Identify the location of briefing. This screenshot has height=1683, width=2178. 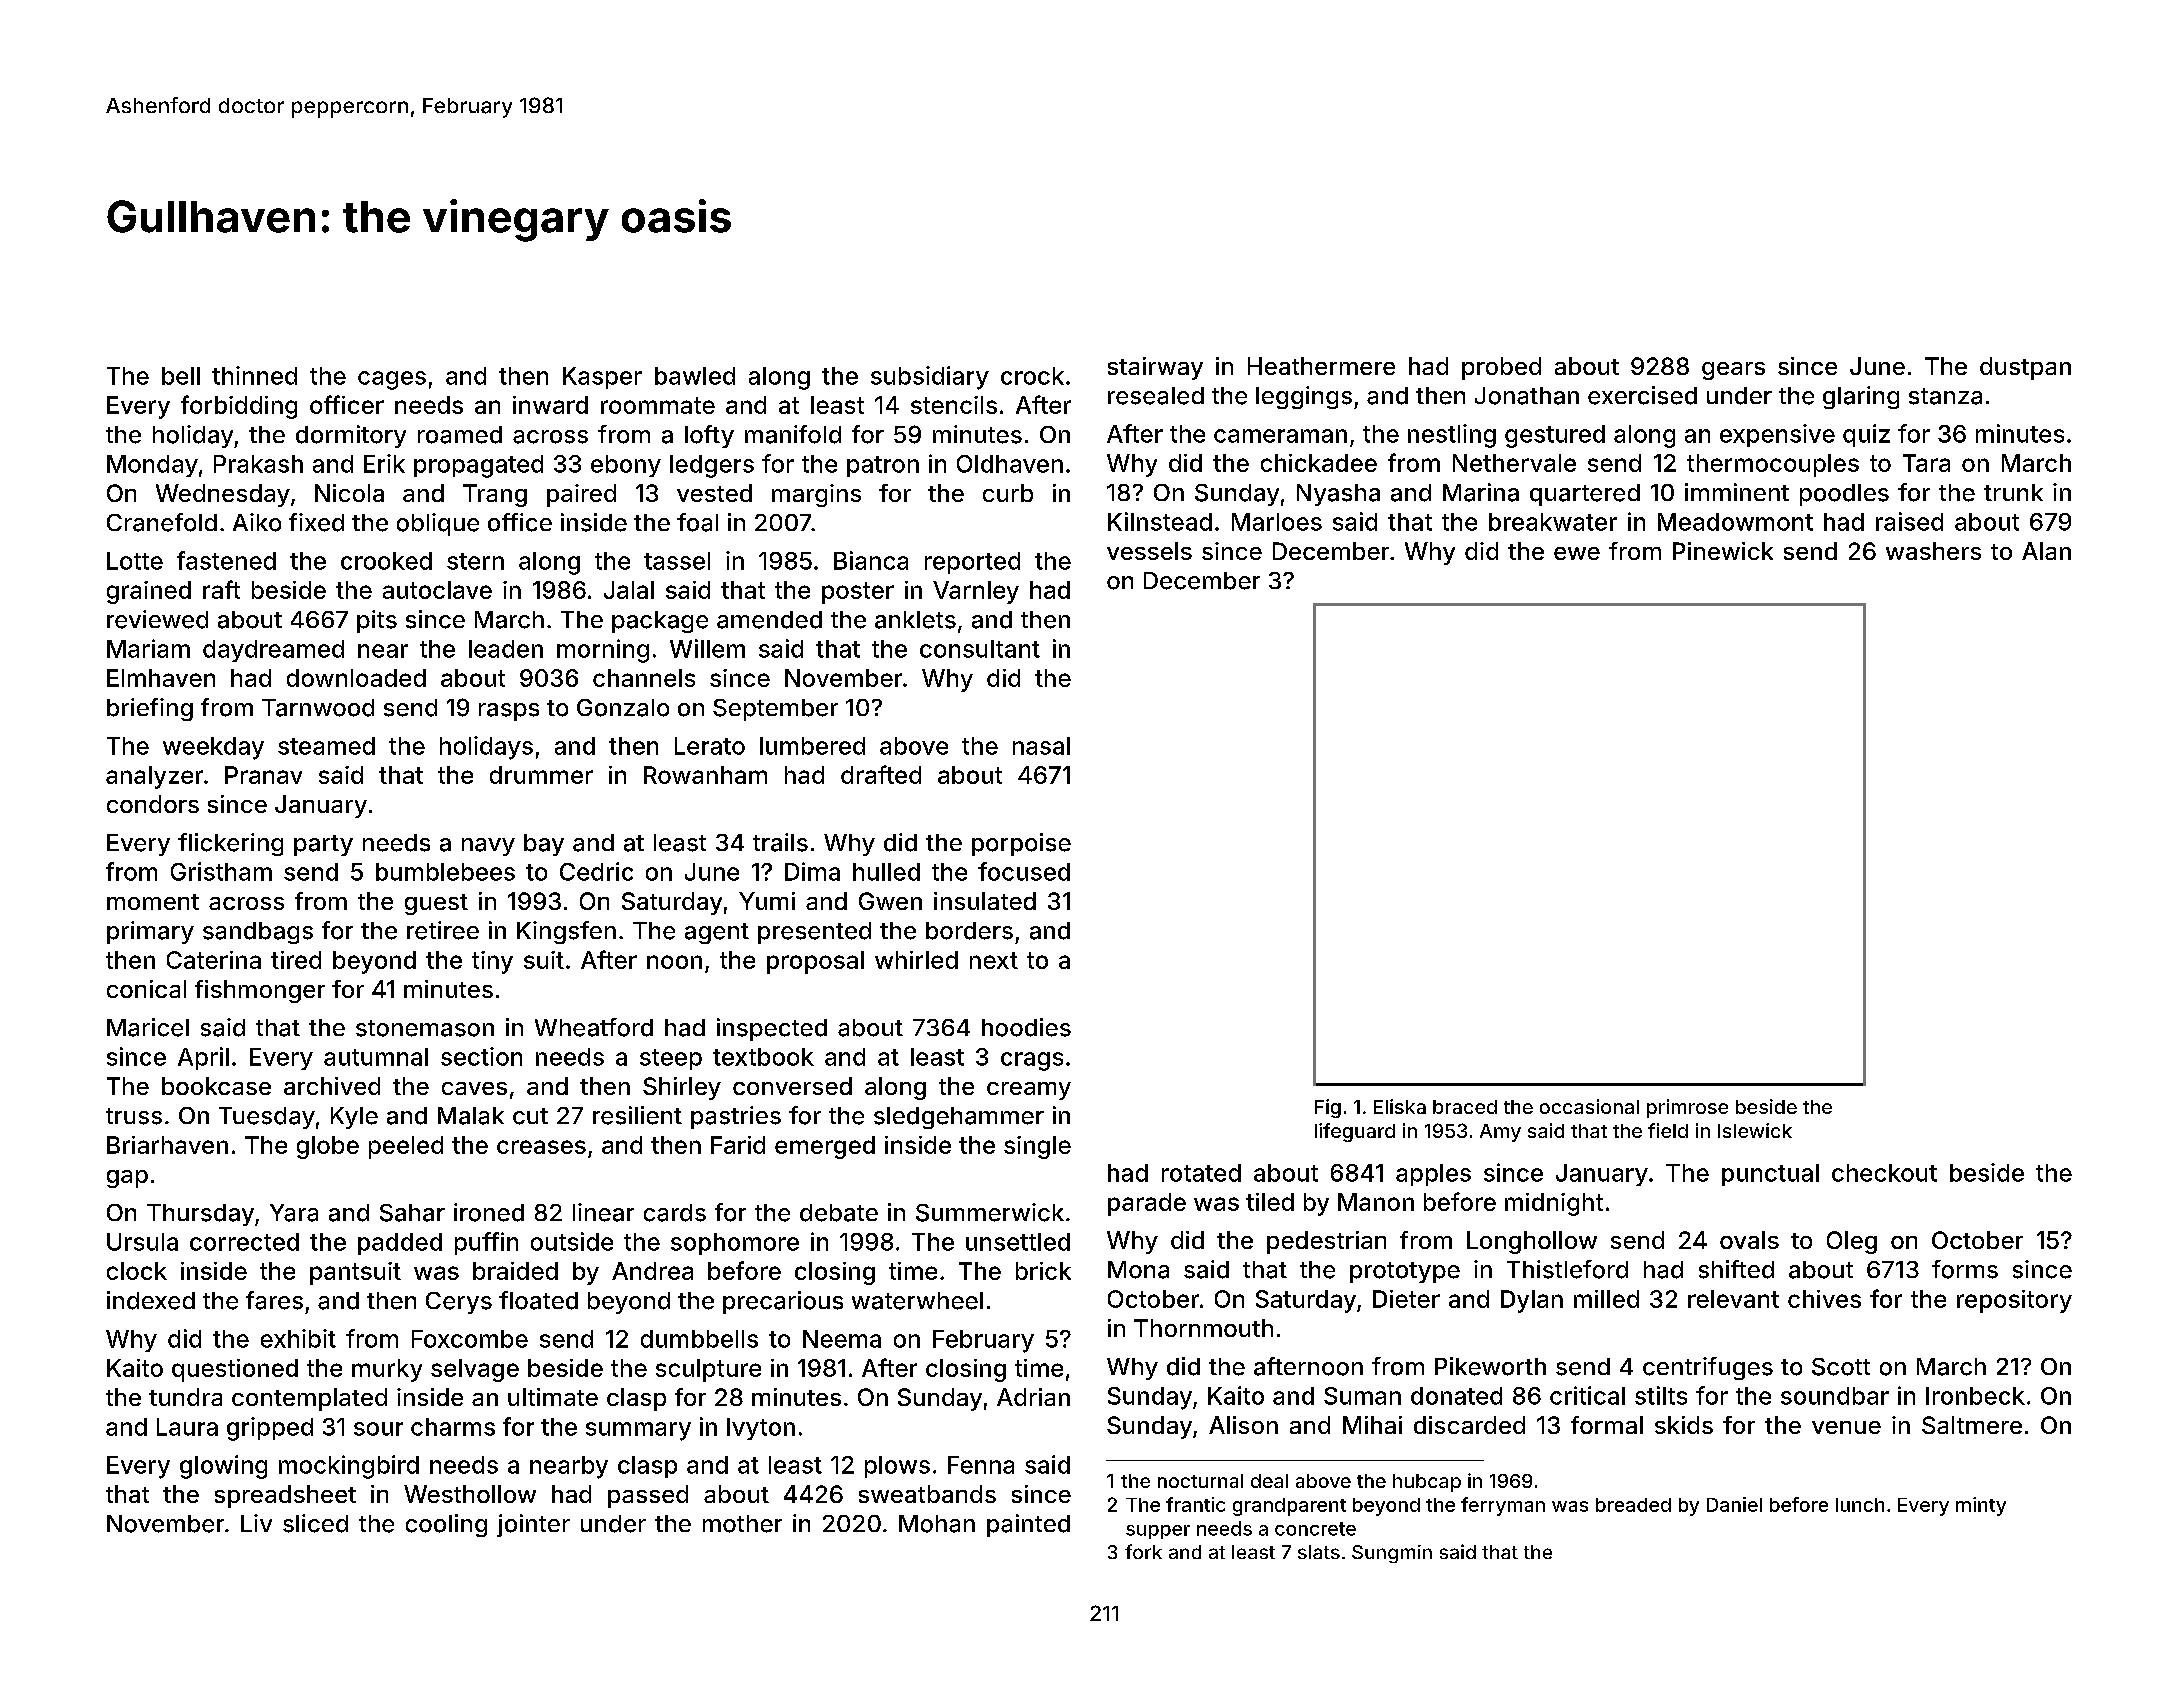
(150, 709).
